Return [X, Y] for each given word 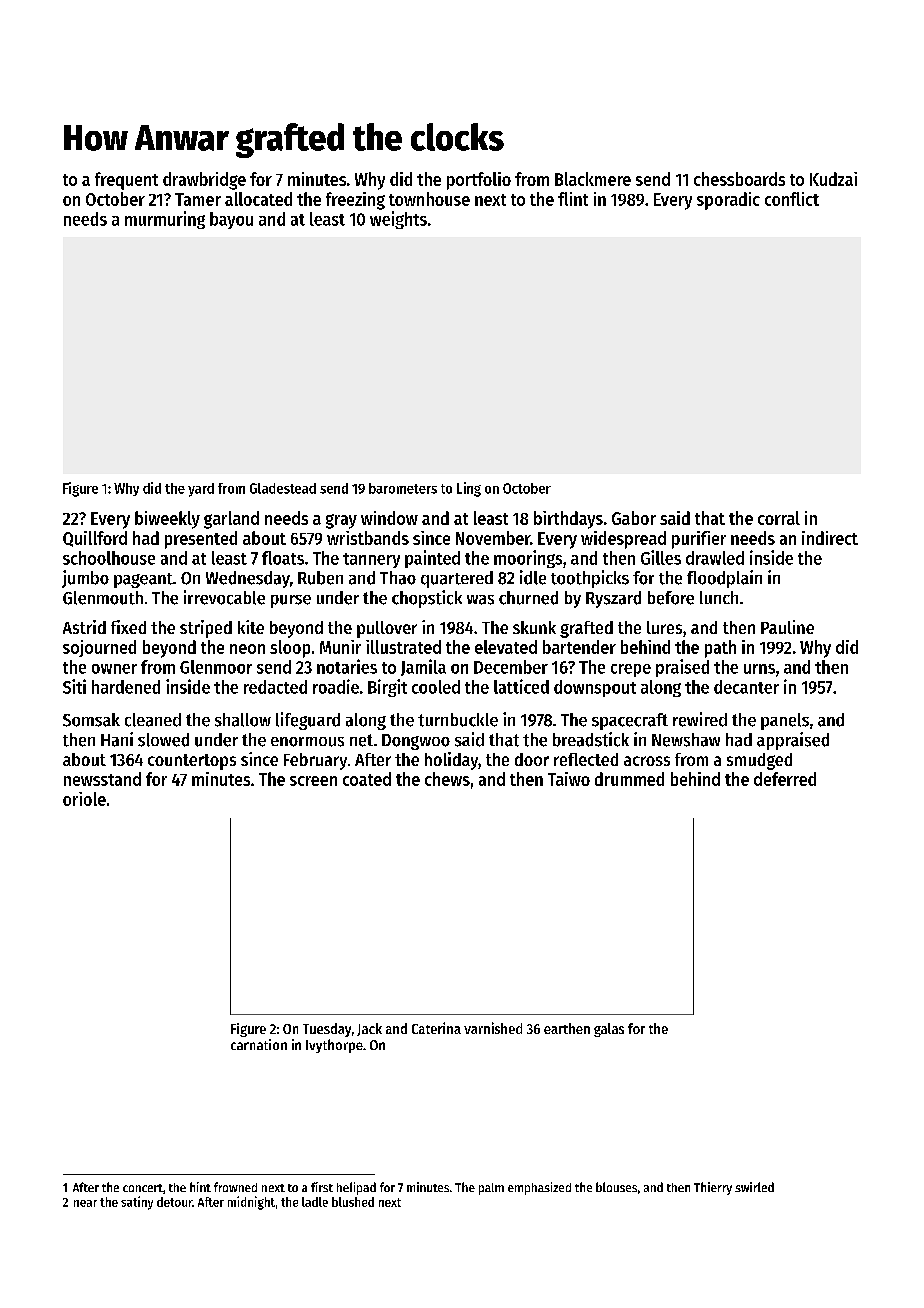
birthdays [568, 520]
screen [313, 781]
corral [779, 518]
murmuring [165, 220]
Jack [369, 1029]
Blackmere [593, 179]
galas [609, 1030]
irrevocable [224, 597]
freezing [355, 201]
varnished [493, 1028]
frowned [235, 1187]
